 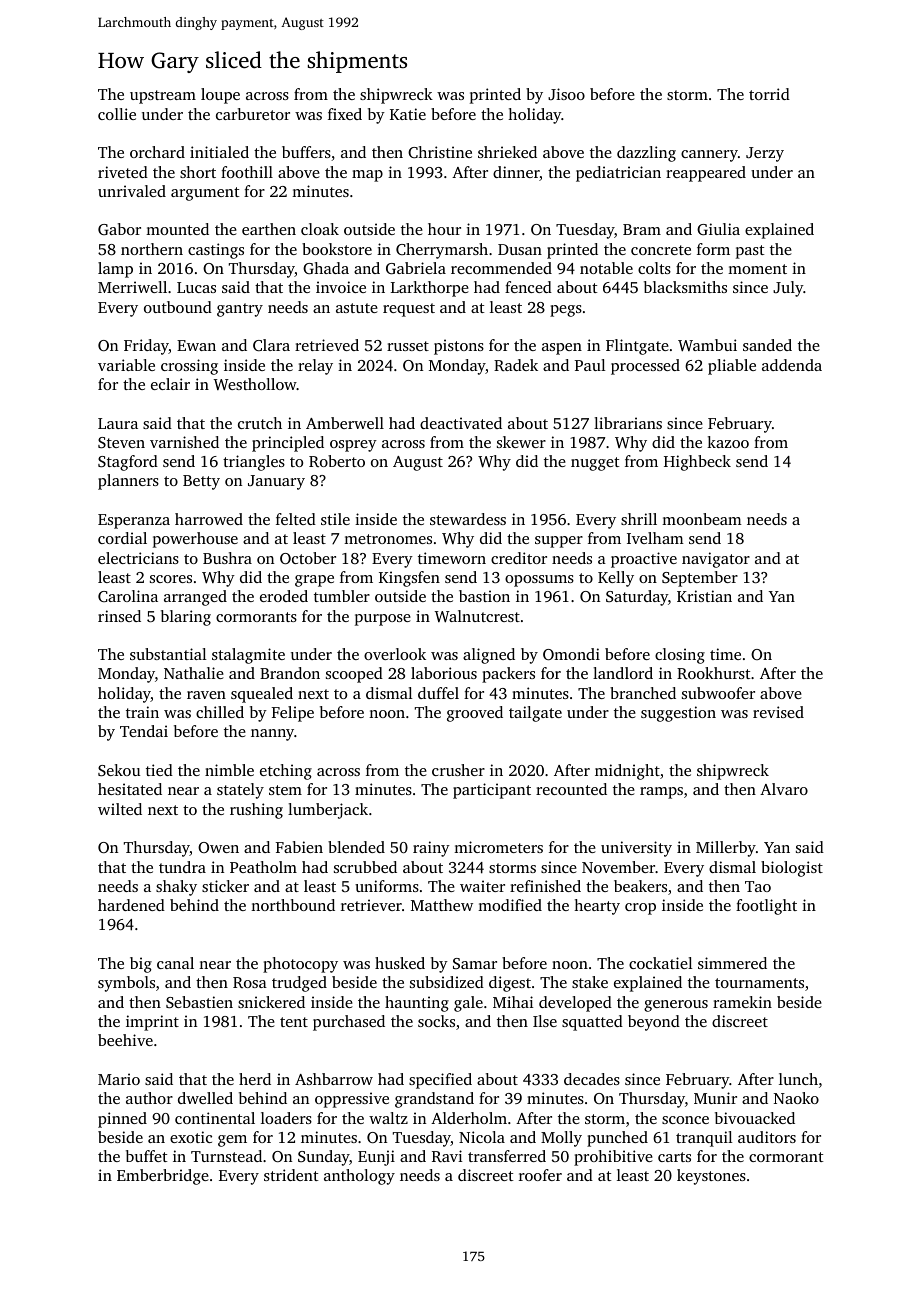 I want to click on foothill, so click(x=247, y=172).
